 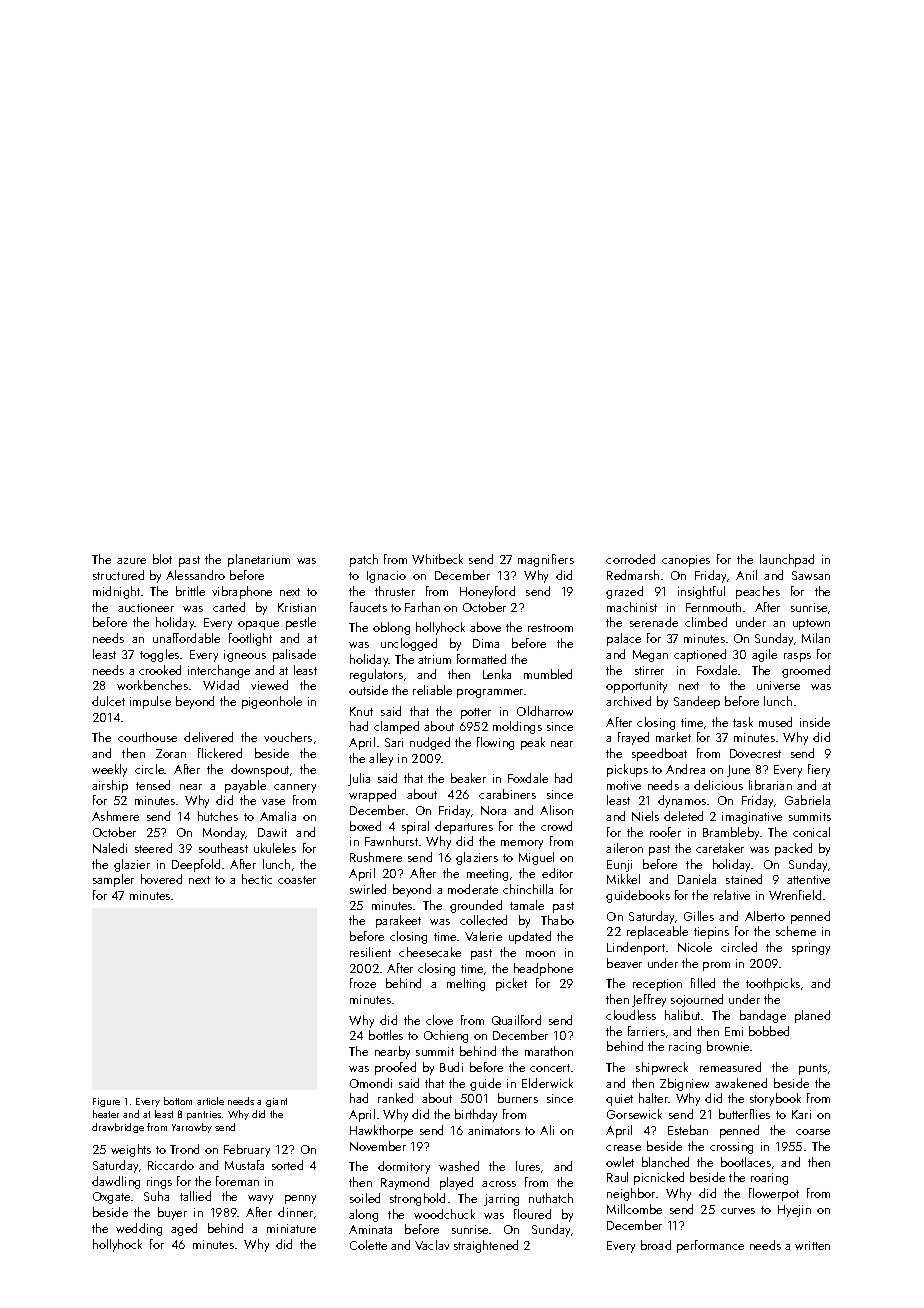 I want to click on halibut, so click(x=682, y=1015).
